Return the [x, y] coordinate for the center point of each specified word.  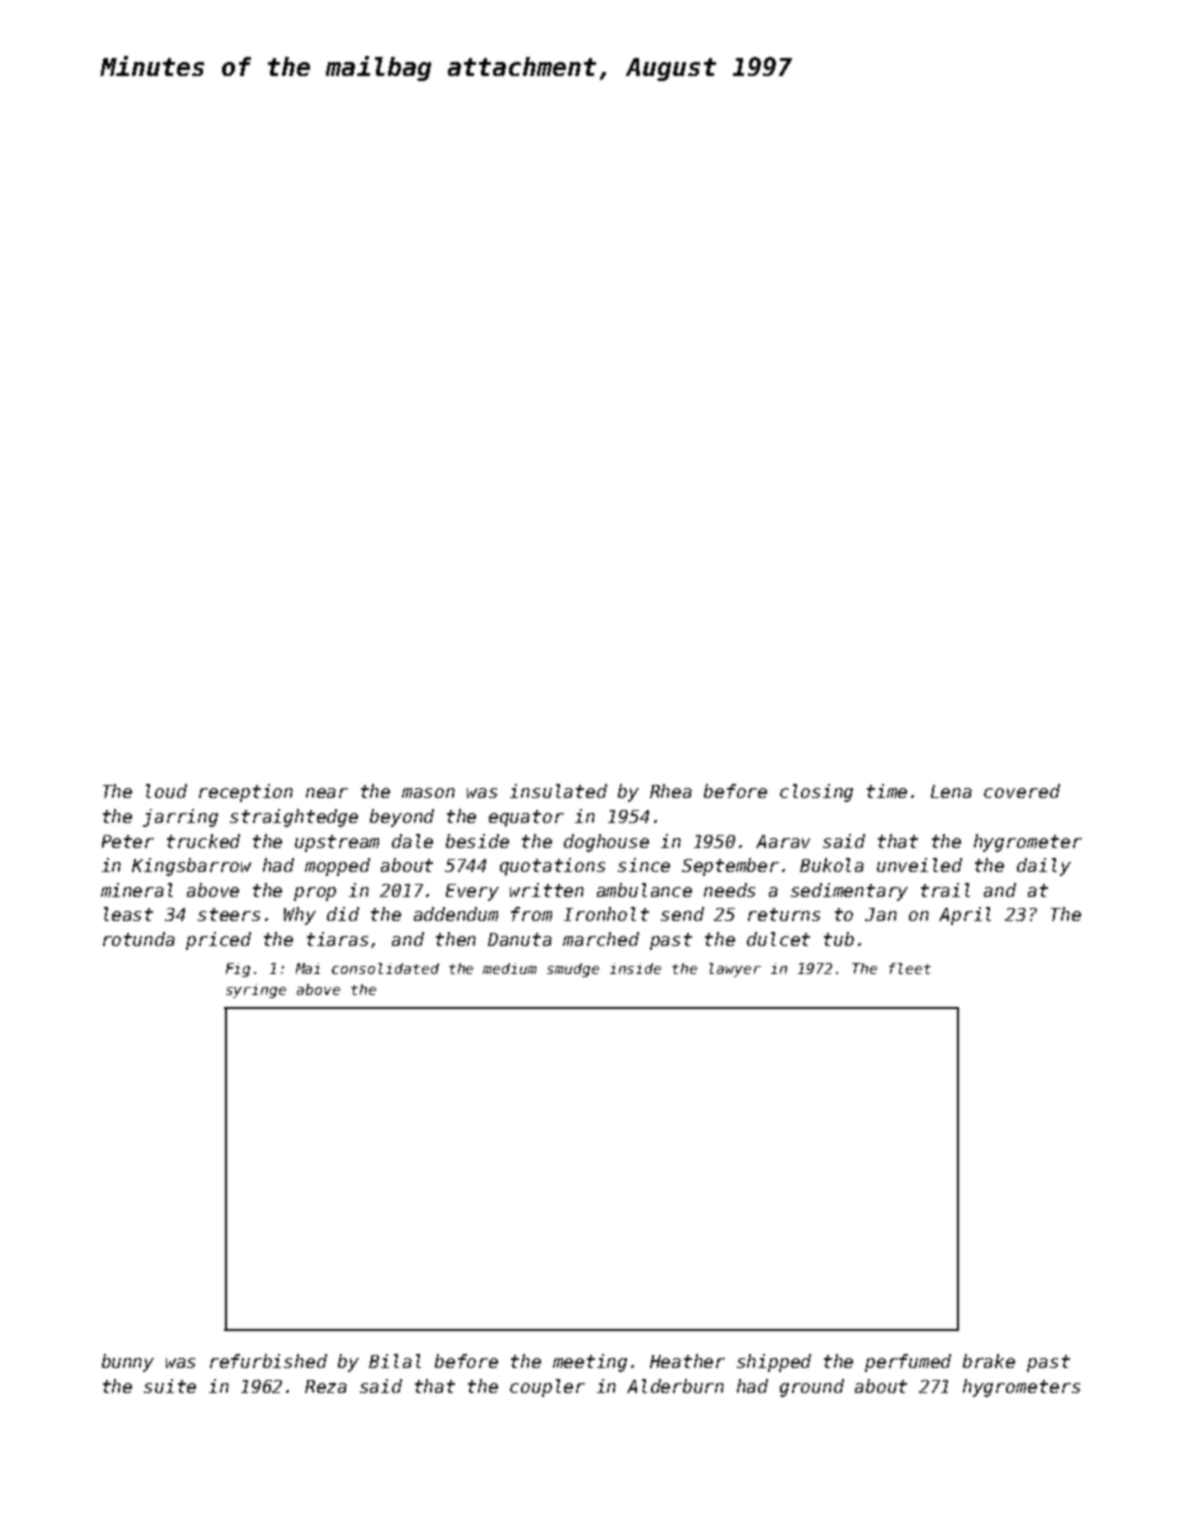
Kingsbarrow [191, 867]
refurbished [268, 1361]
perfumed [908, 1363]
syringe [256, 991]
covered [1022, 791]
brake [989, 1361]
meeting [590, 1363]
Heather [687, 1361]
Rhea [671, 791]
